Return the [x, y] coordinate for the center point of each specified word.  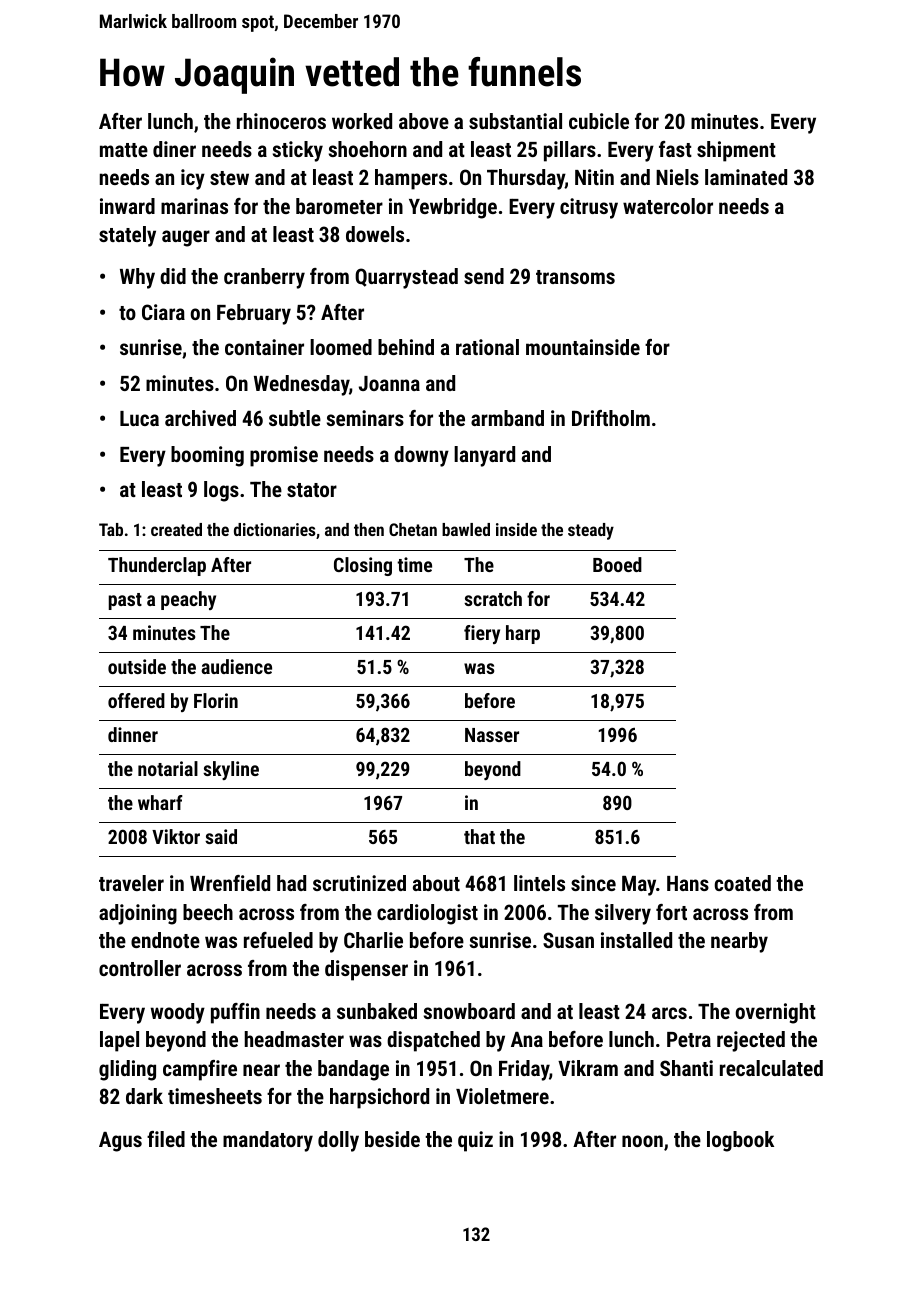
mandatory [268, 1141]
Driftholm [611, 418]
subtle [295, 418]
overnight [775, 1013]
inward [127, 206]
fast [675, 149]
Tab [111, 529]
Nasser [492, 735]
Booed [617, 564]
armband [507, 418]
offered [136, 700]
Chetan [413, 529]
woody [178, 1013]
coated [742, 883]
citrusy [589, 208]
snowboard [469, 1011]
